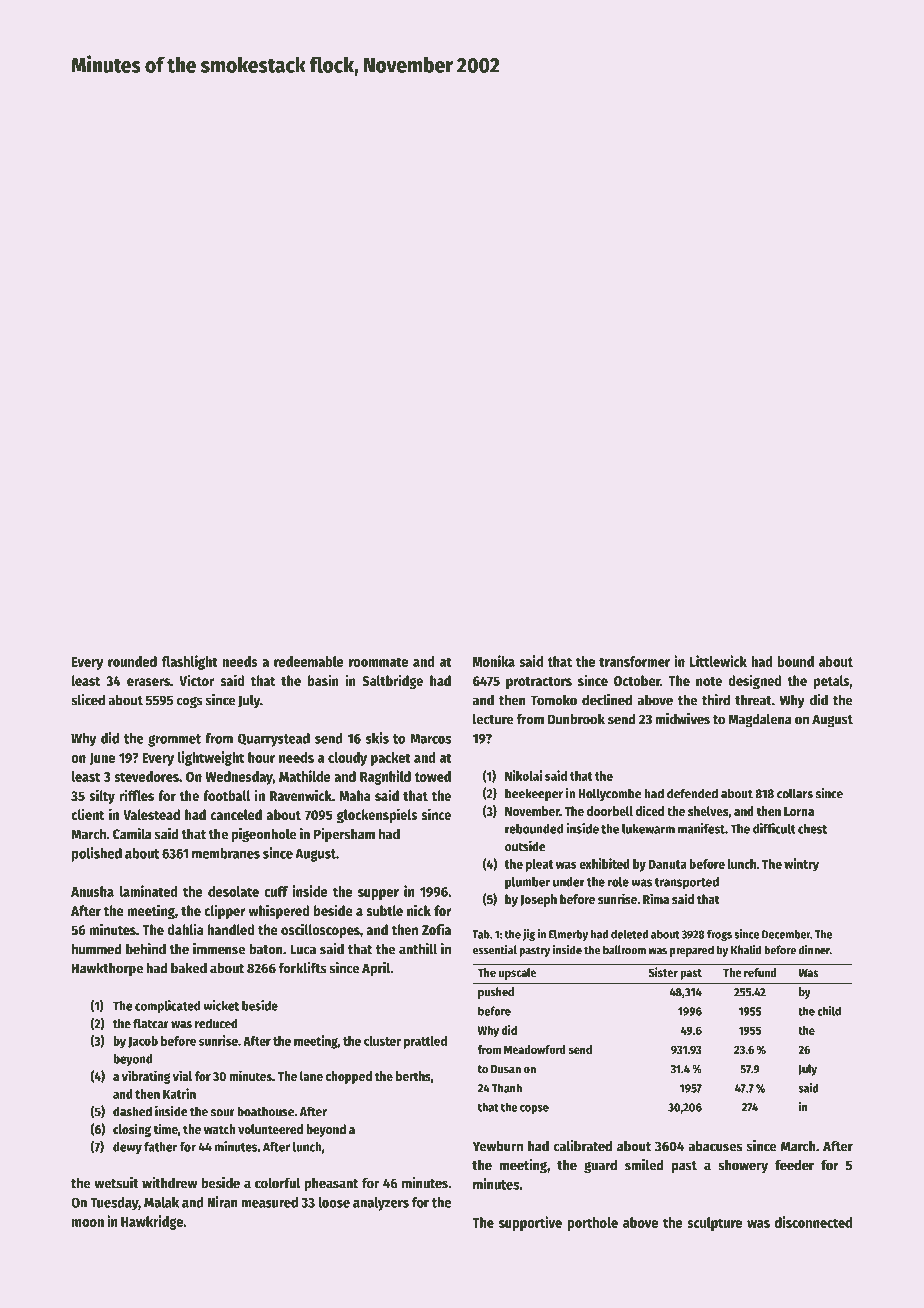  I want to click on Magdalena, so click(760, 720).
